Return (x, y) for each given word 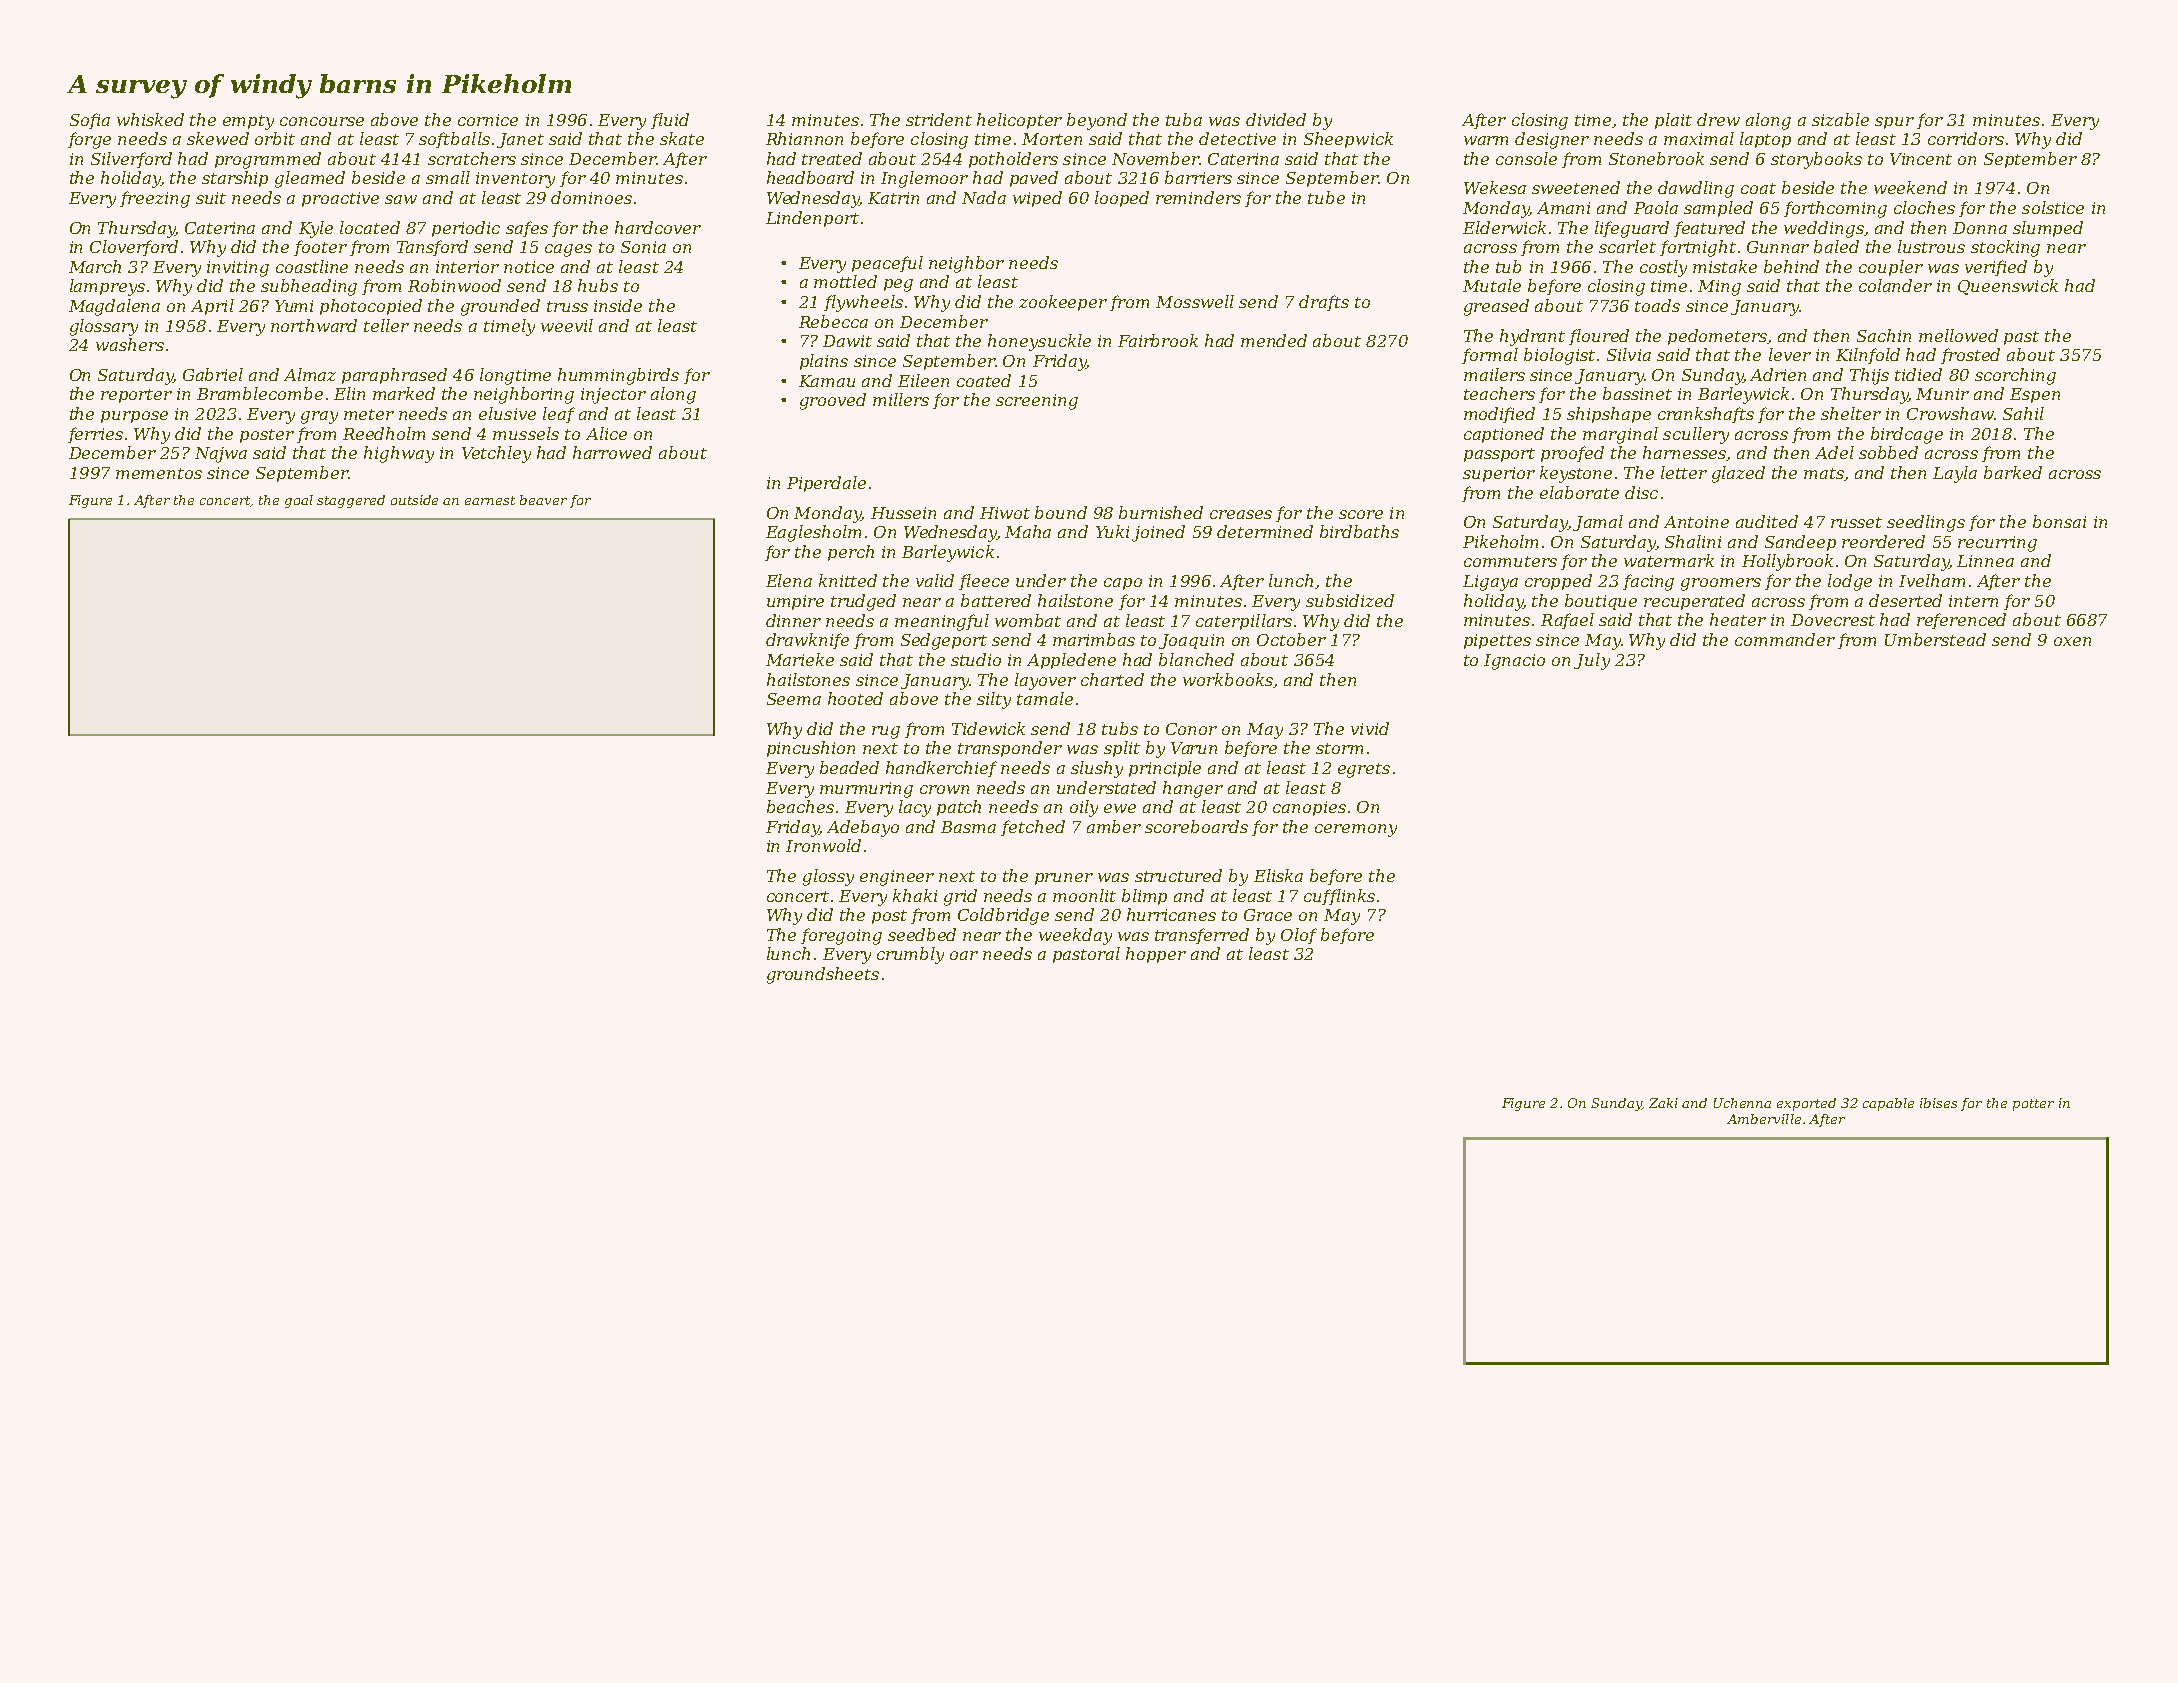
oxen (2072, 641)
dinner (793, 620)
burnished (1161, 512)
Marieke (800, 659)
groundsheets (823, 975)
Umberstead (1935, 639)
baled (1836, 246)
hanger (1193, 789)
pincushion (811, 749)
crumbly (910, 955)
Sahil (2023, 413)
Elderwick (1504, 227)
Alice (606, 433)
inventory (515, 180)
